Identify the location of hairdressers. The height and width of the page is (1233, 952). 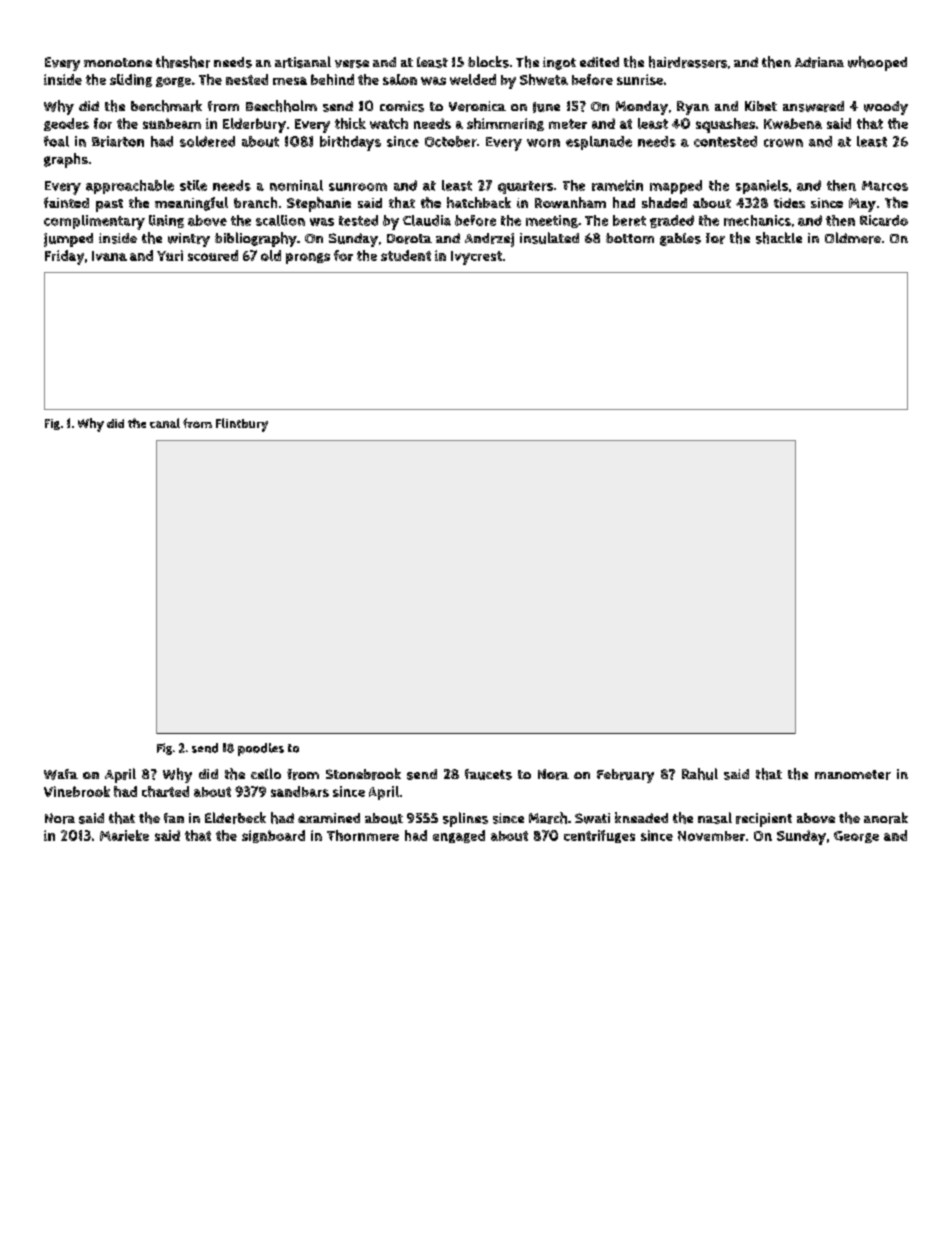
(688, 62).
